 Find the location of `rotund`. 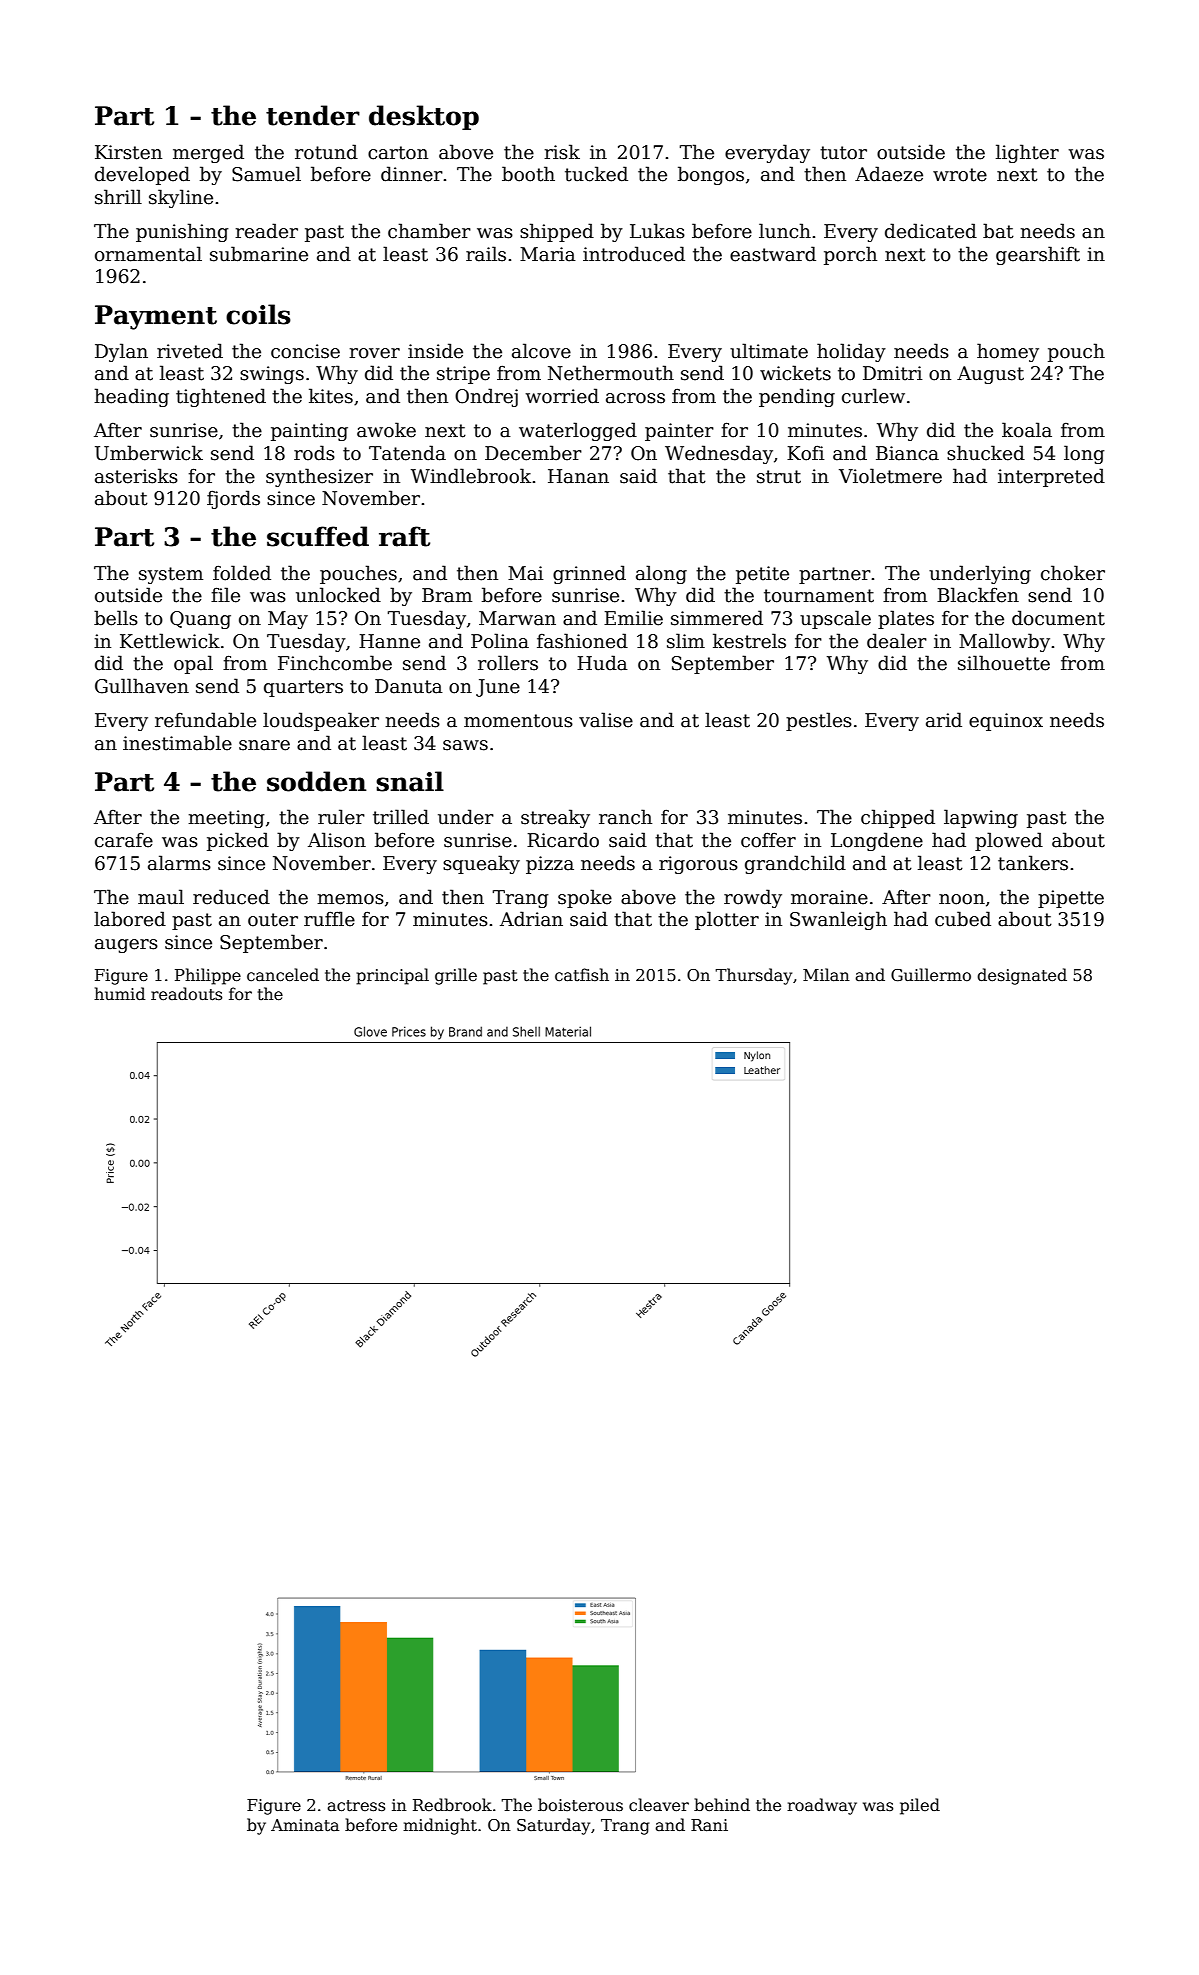

rotund is located at coordinates (326, 152).
